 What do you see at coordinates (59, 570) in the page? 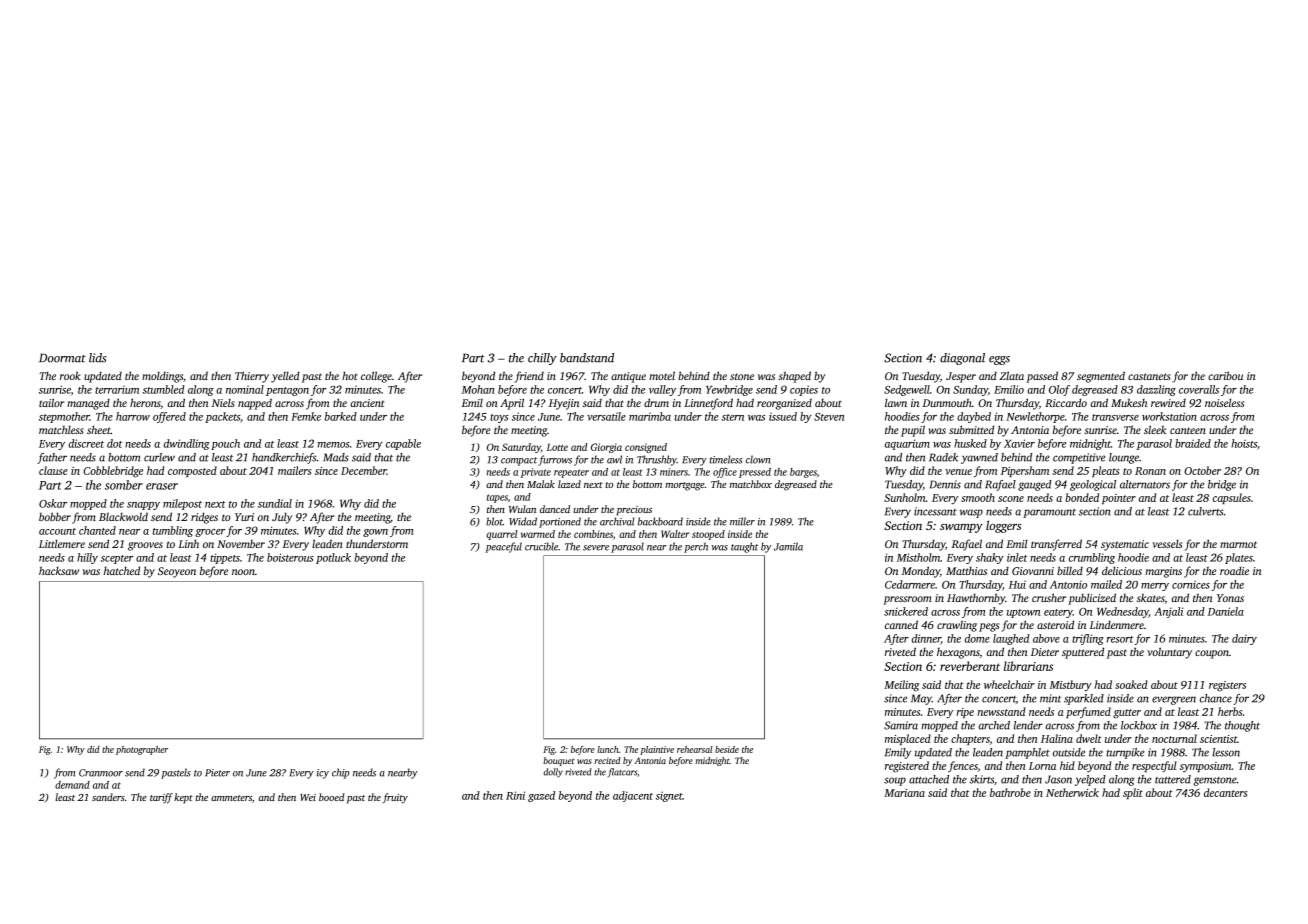
I see `hacksaw` at bounding box center [59, 570].
